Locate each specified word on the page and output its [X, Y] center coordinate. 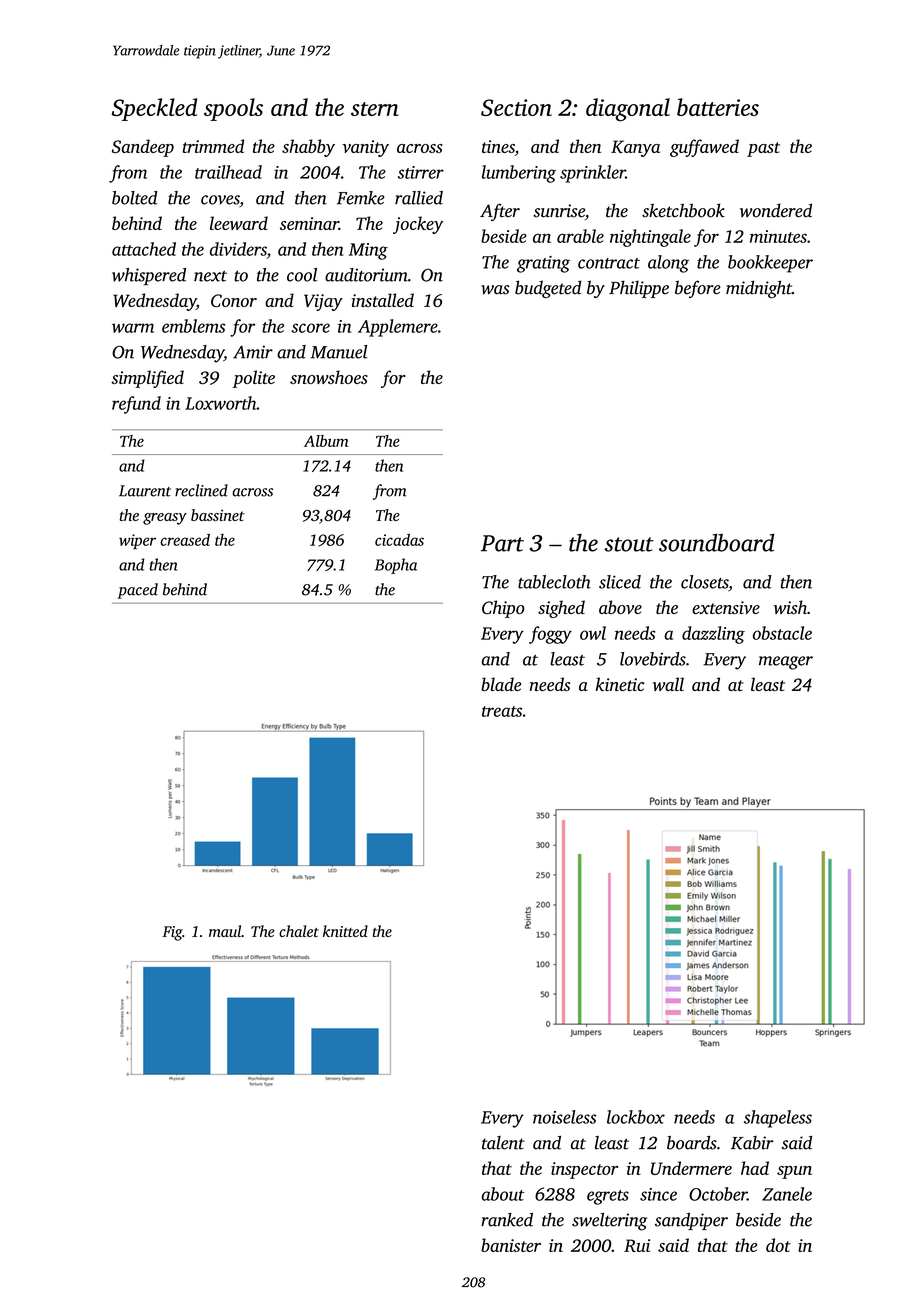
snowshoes [329, 377]
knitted [345, 931]
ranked [507, 1220]
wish [790, 607]
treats [502, 711]
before [698, 289]
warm [133, 328]
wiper [137, 541]
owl [593, 633]
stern [375, 109]
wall [668, 684]
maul [225, 931]
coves [220, 201]
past [763, 149]
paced [137, 591]
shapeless [778, 1119]
